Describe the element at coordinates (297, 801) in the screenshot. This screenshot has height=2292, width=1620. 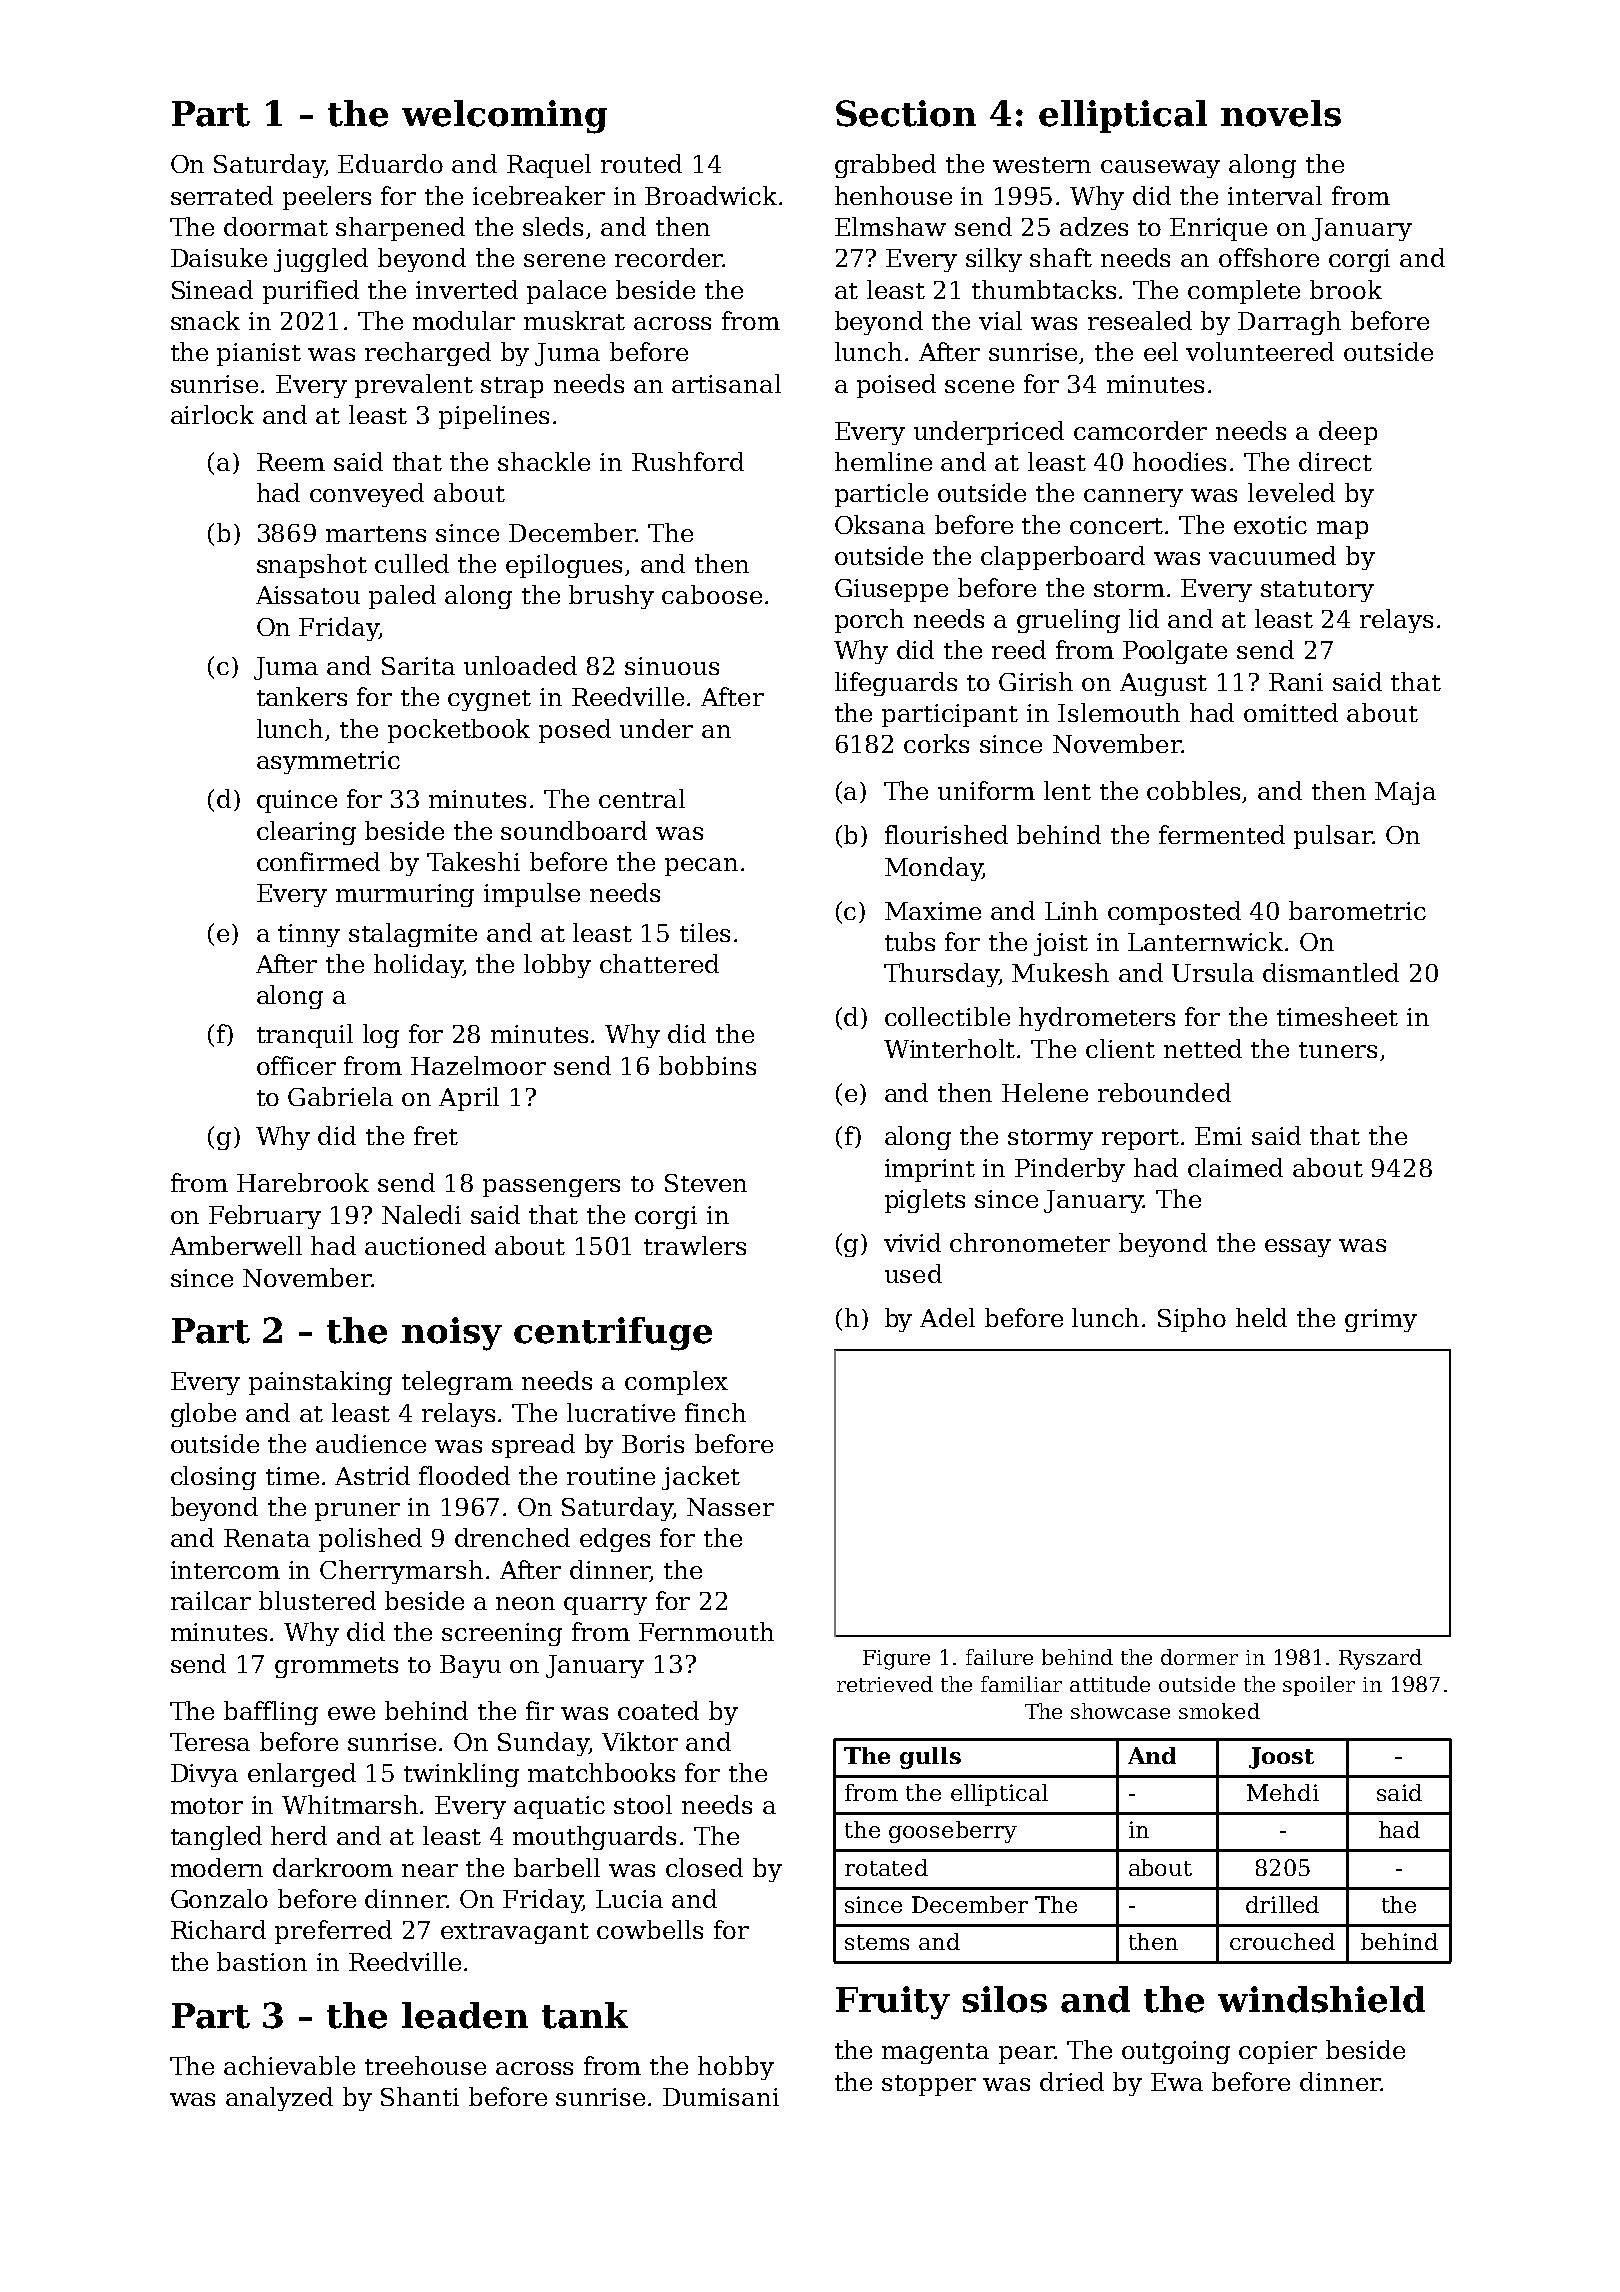
I see `quince` at that location.
